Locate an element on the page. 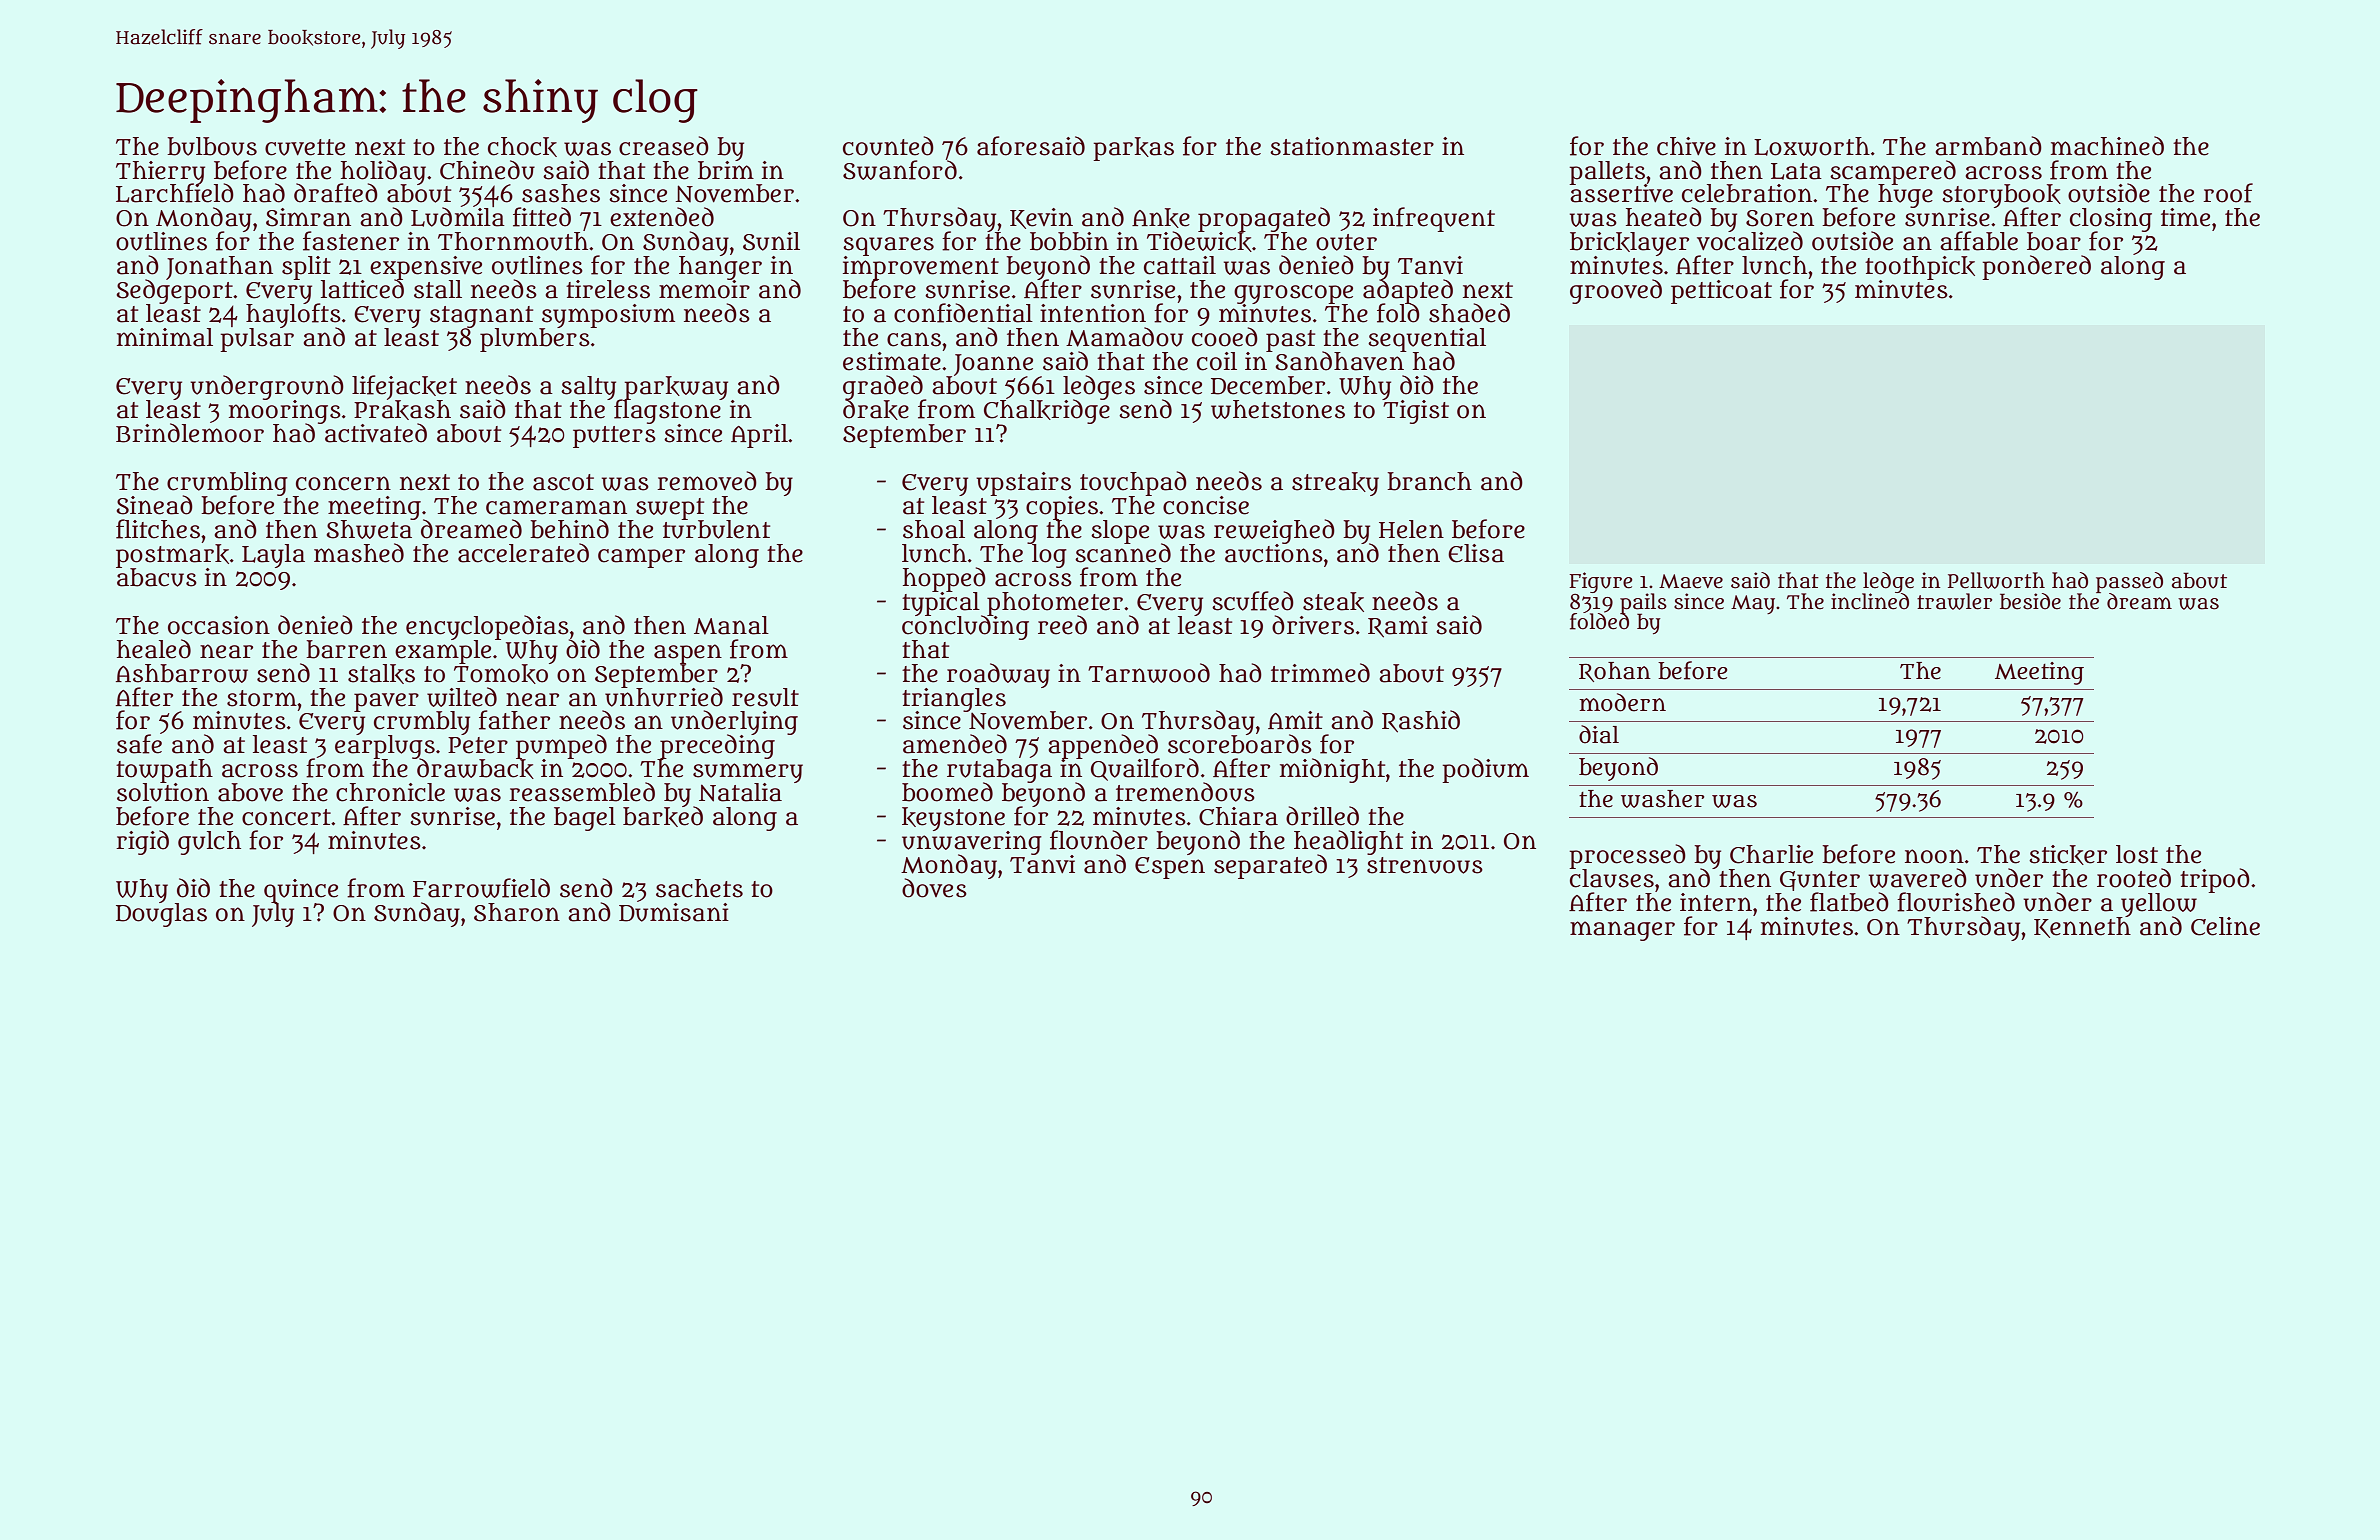 This document has width=2380, height=1540. Tomoko is located at coordinates (501, 674).
